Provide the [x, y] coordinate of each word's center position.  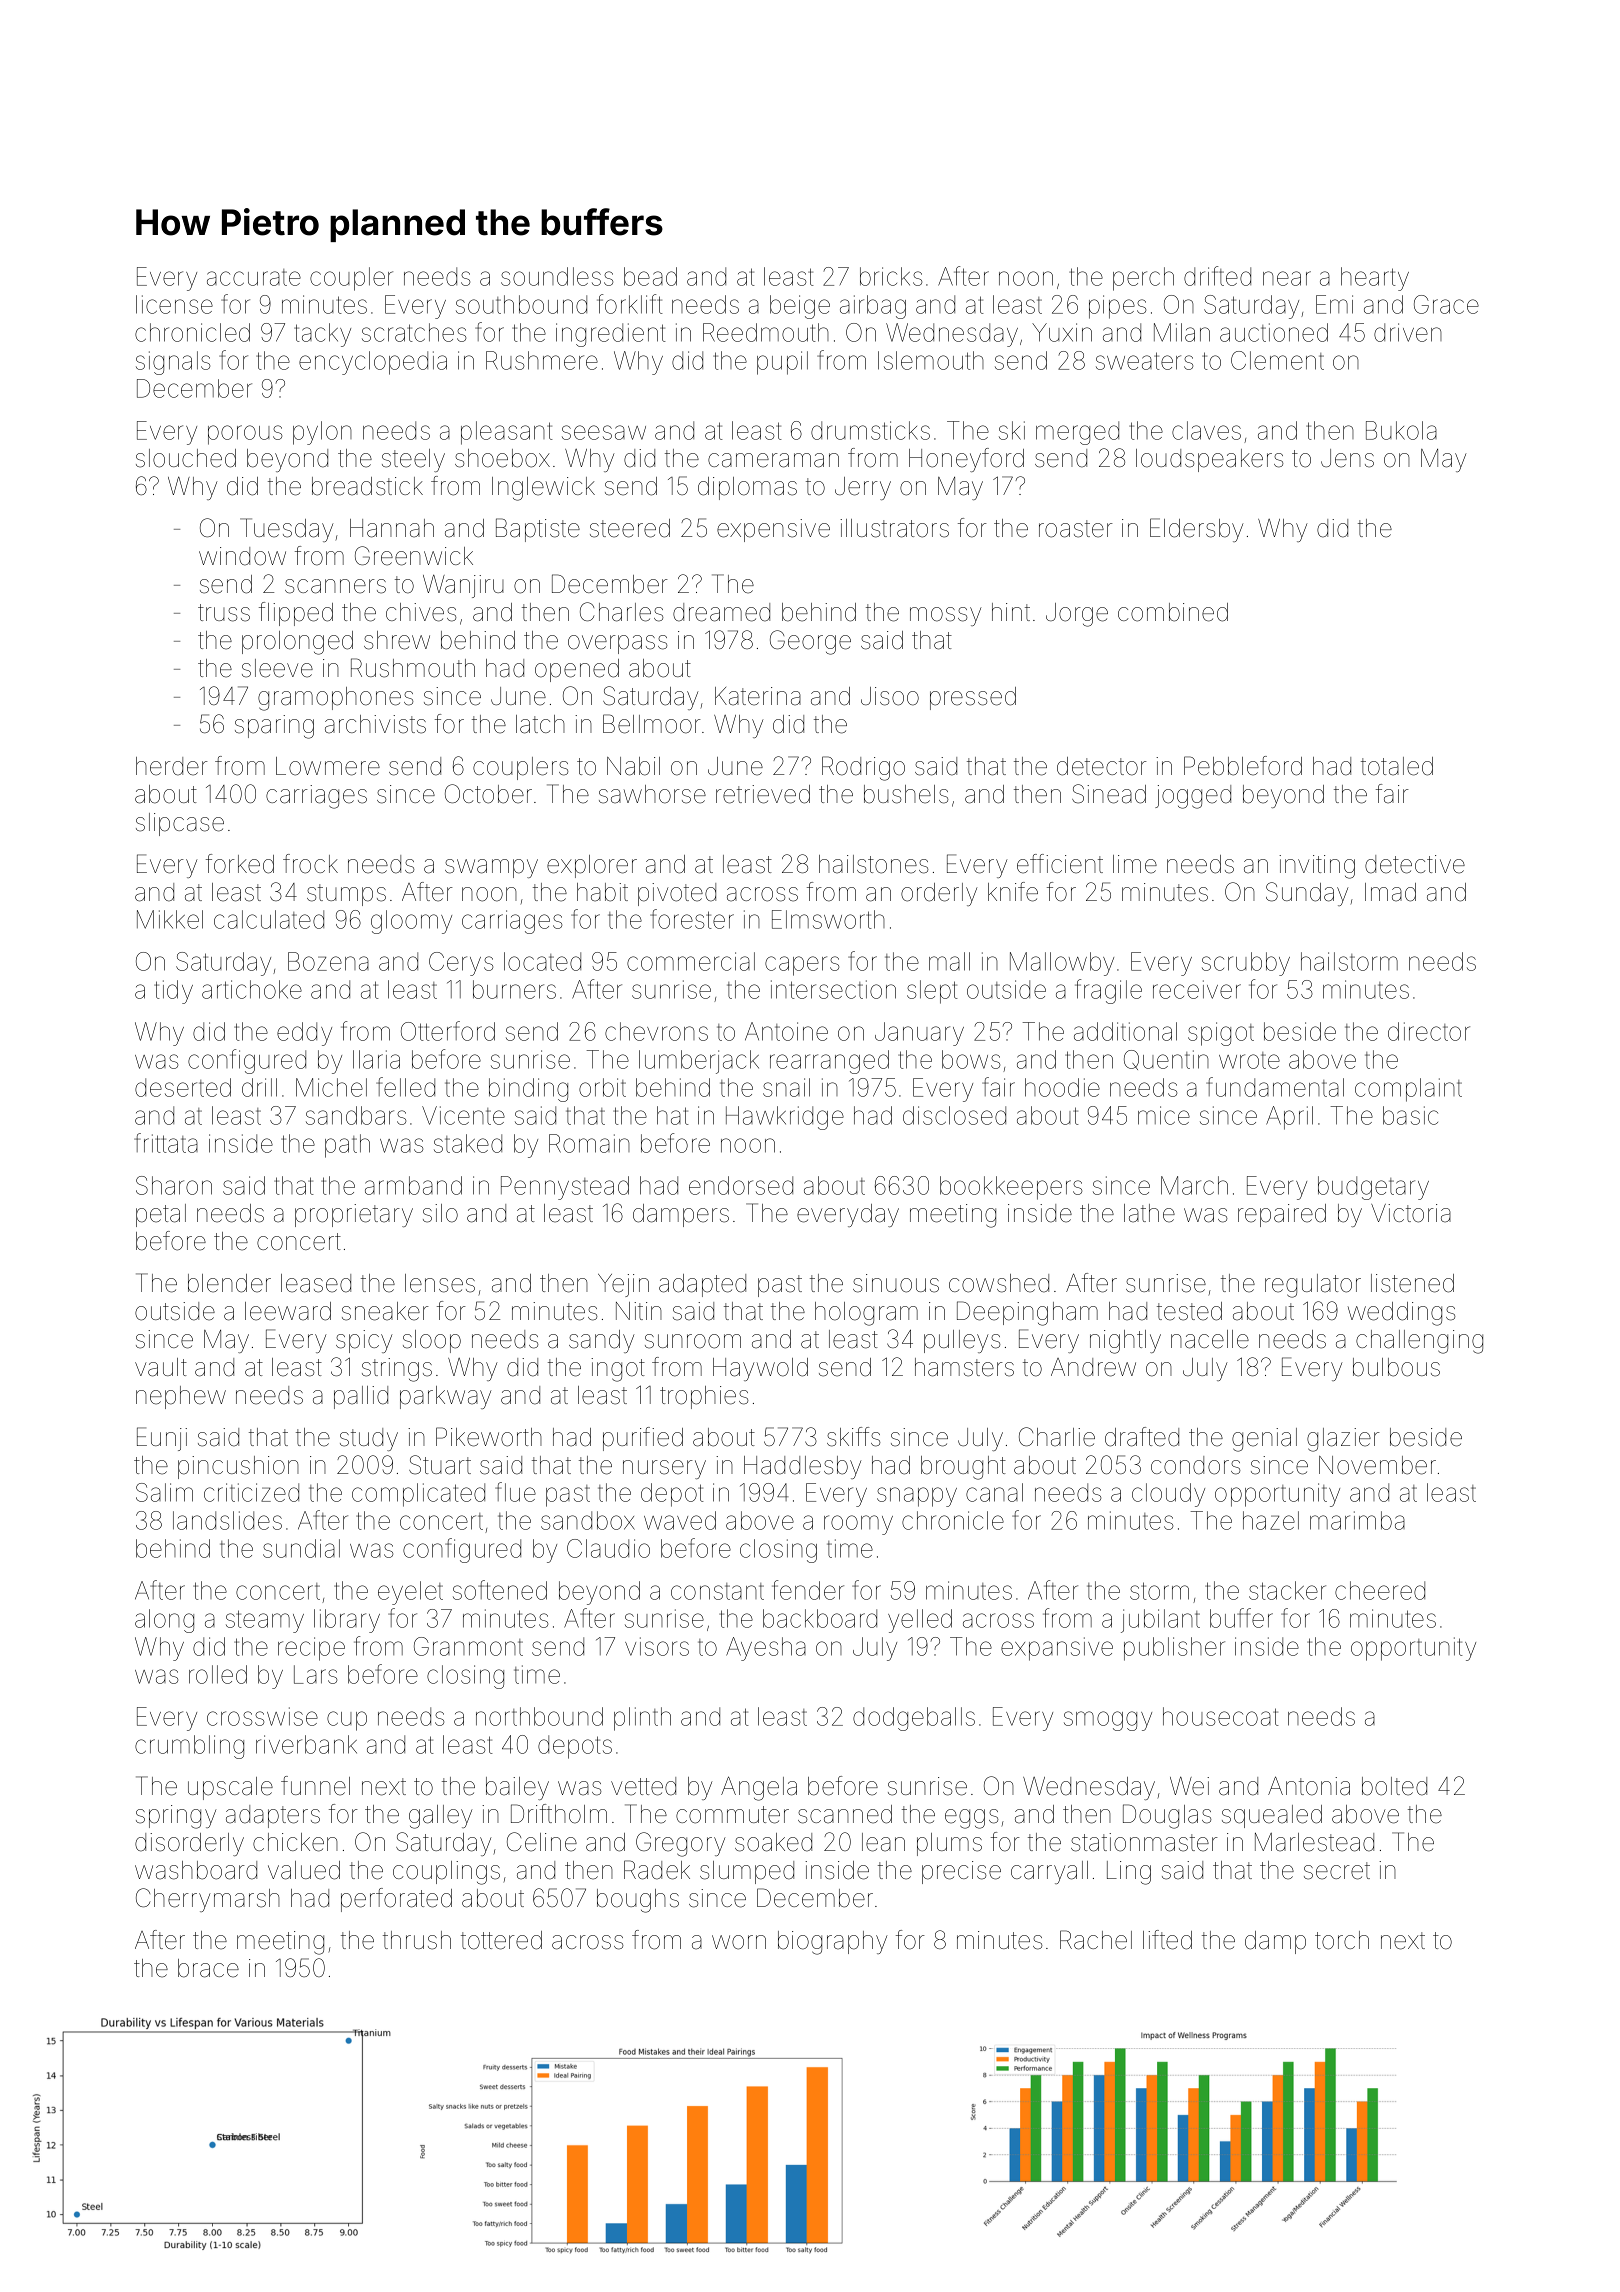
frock [310, 864]
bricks [891, 276]
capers [802, 966]
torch [1342, 1940]
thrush [417, 1940]
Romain [589, 1143]
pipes [1117, 307]
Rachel [1096, 1940]
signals [173, 363]
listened [1412, 1283]
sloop [432, 1341]
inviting [1317, 867]
